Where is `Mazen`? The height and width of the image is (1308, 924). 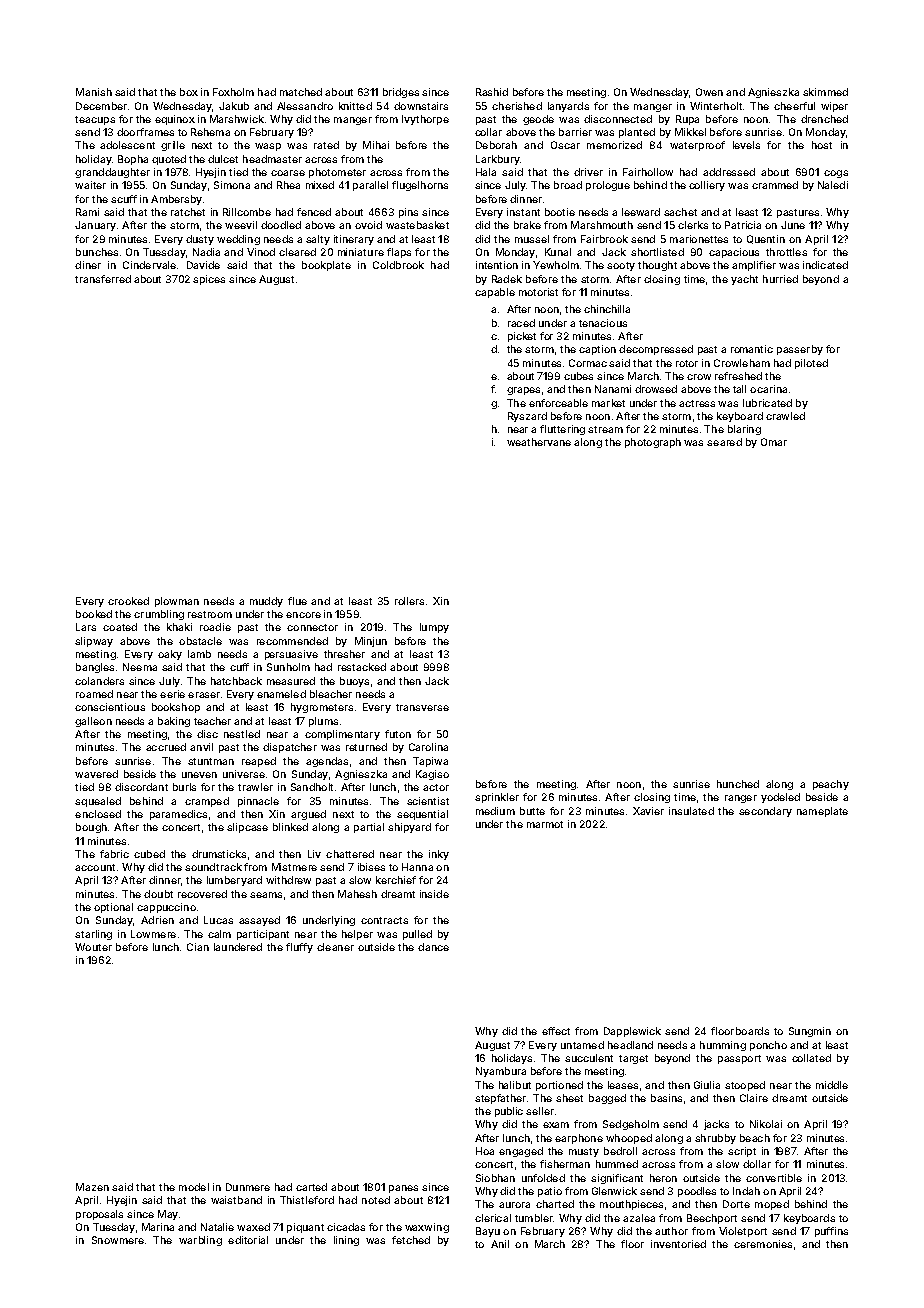
Mazen is located at coordinates (92, 1187).
